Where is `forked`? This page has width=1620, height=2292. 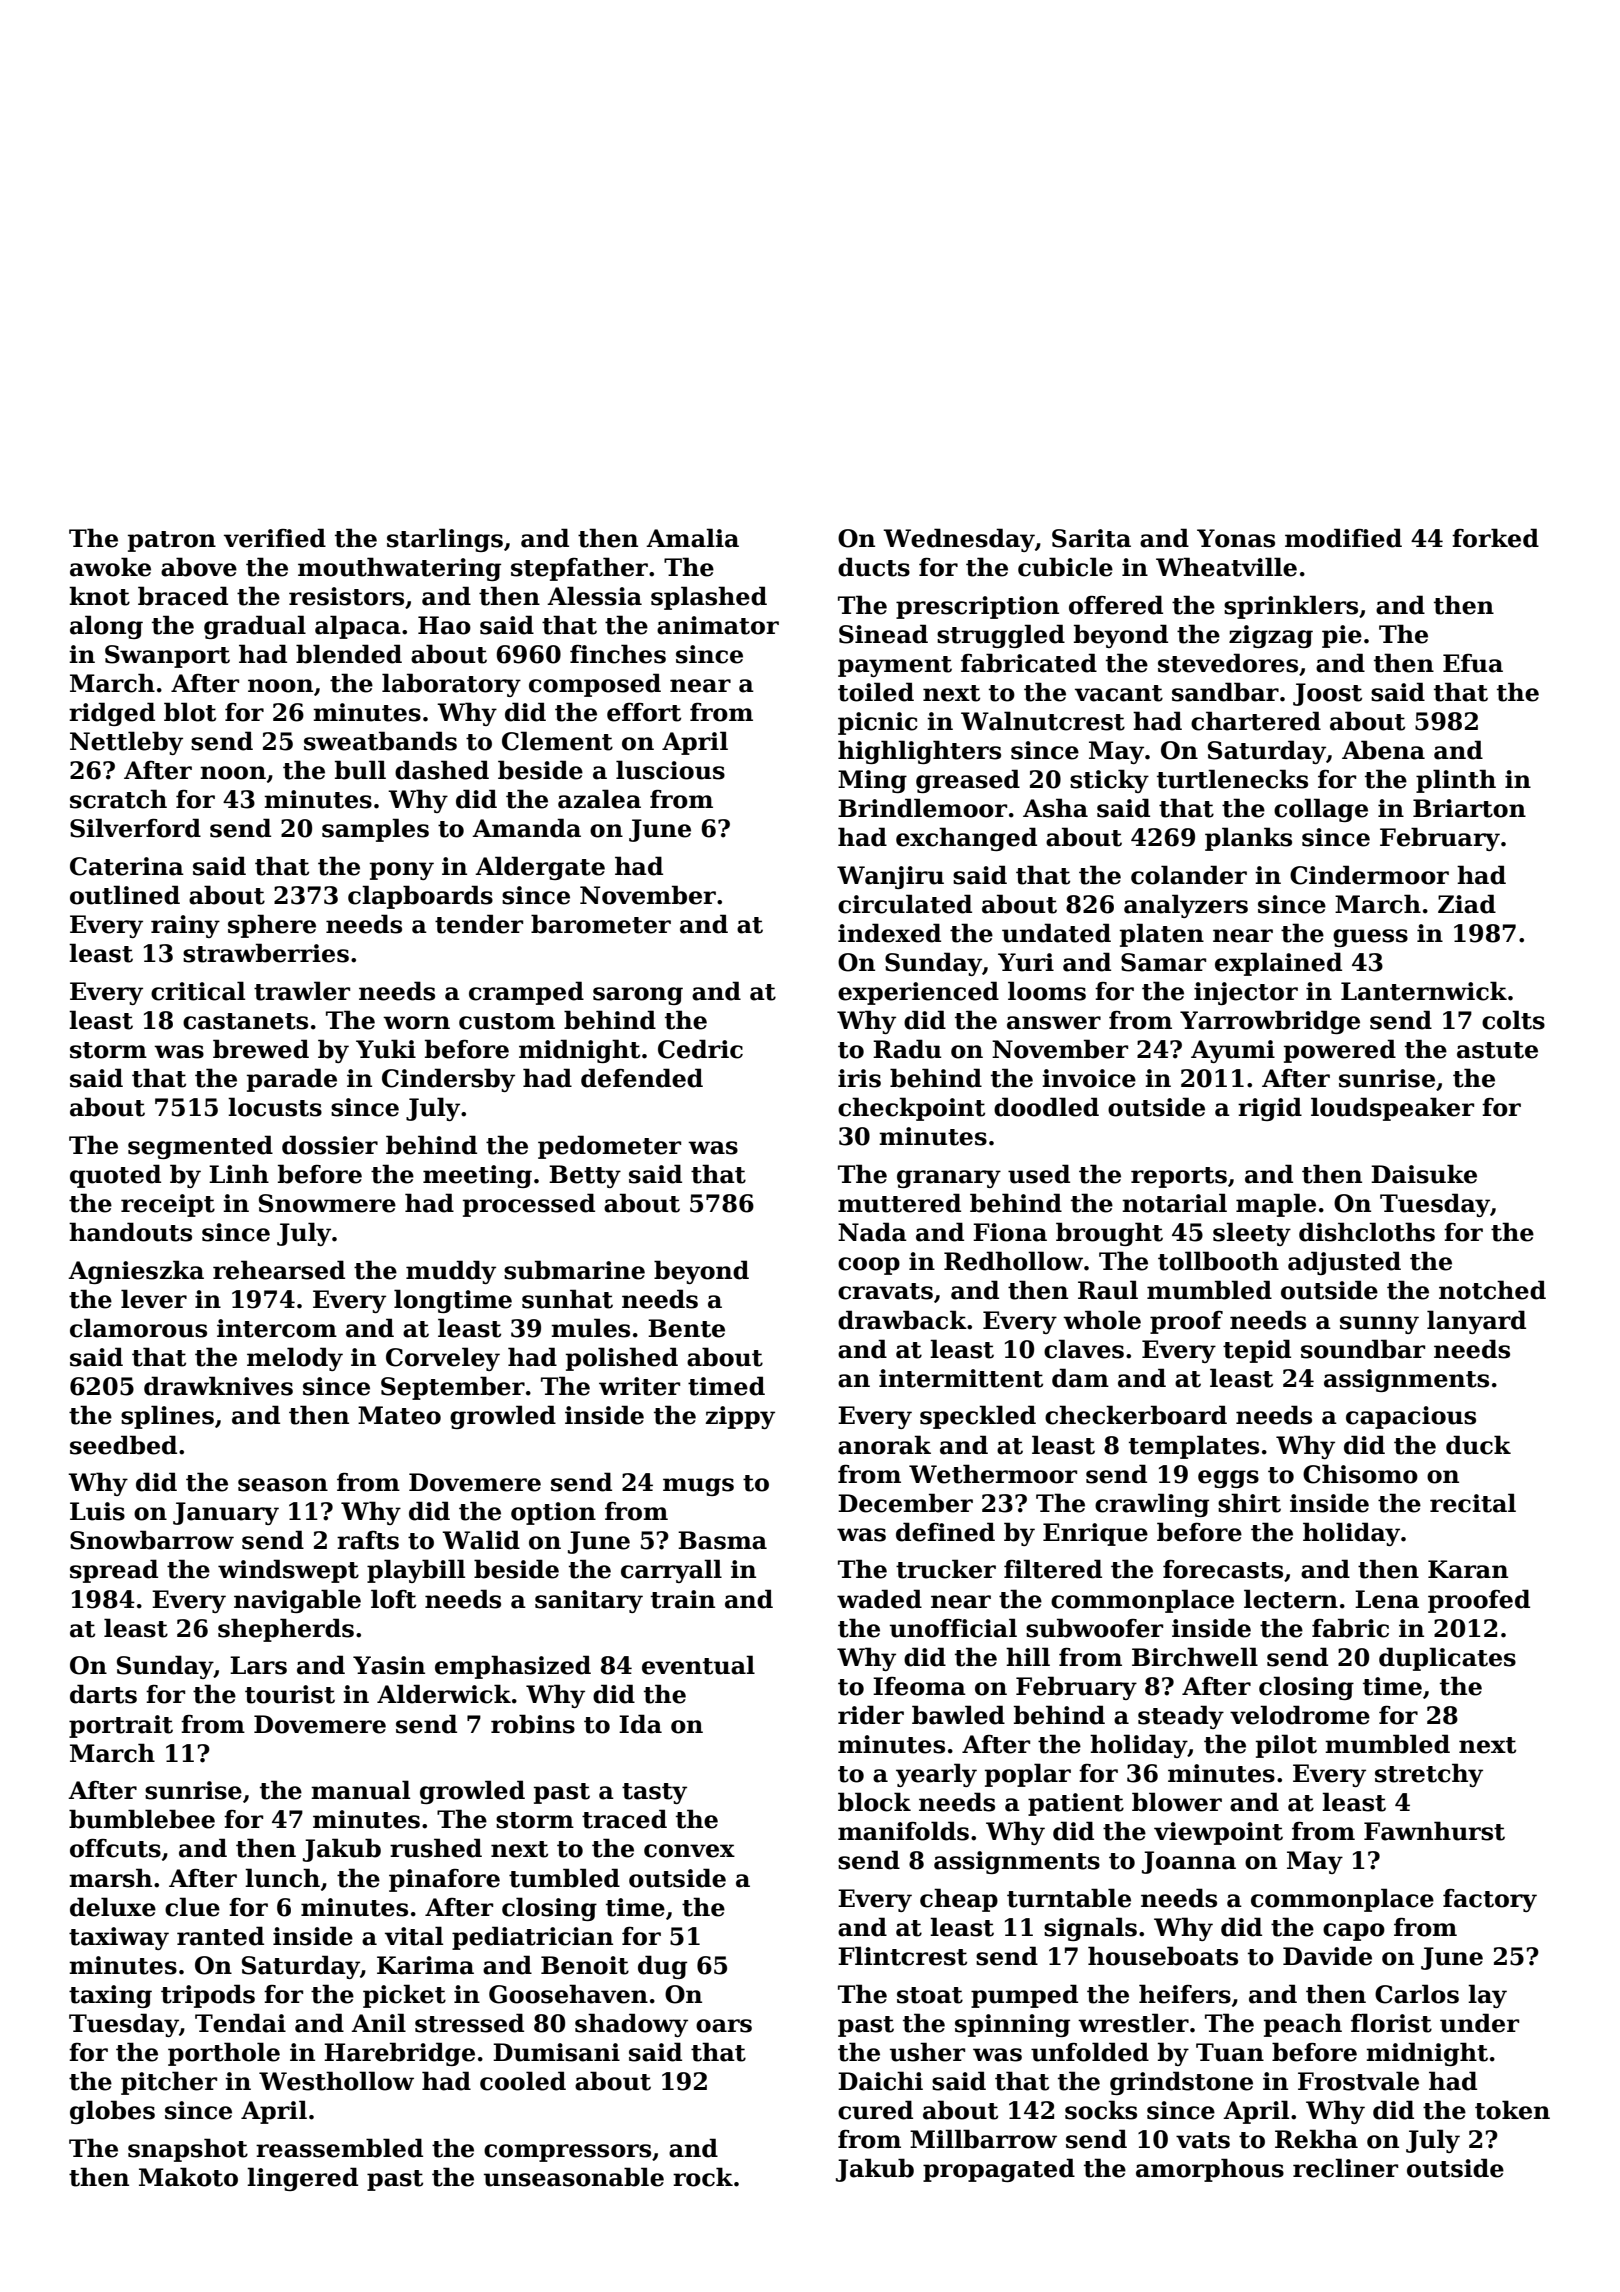
forked is located at coordinates (1495, 538).
